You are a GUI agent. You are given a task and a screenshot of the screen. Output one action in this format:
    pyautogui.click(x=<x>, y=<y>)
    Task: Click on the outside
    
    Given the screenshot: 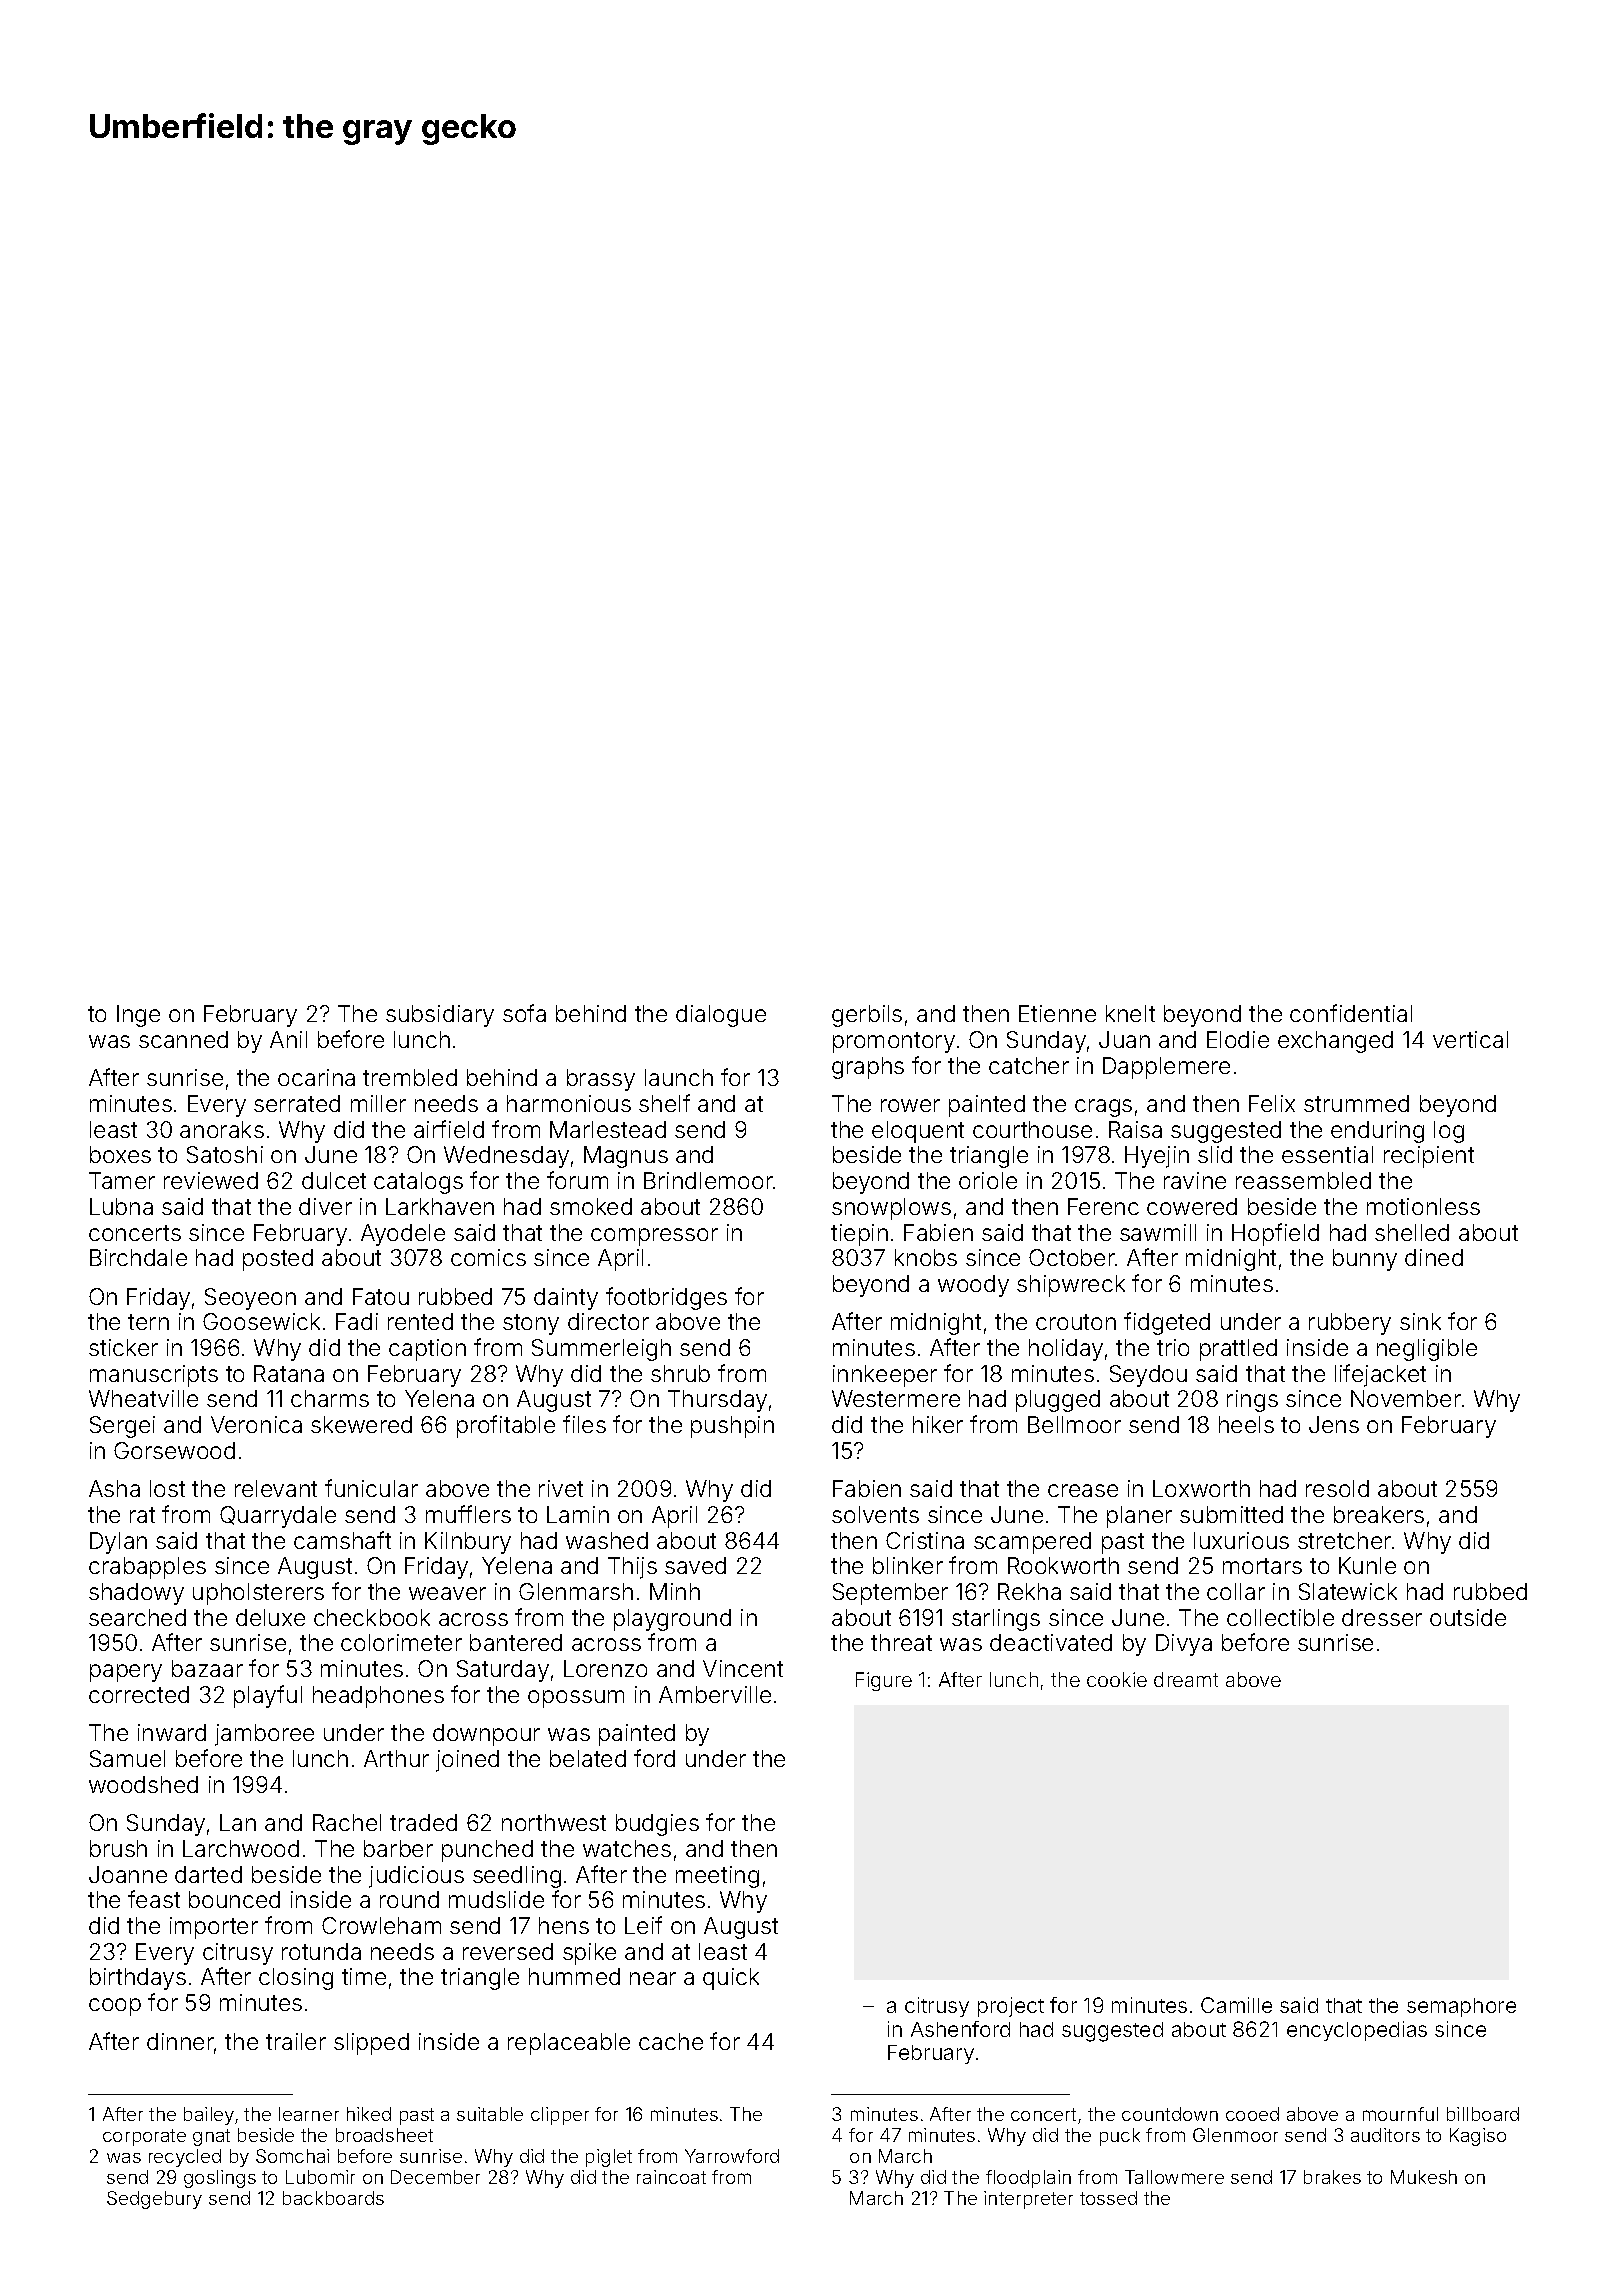 What is the action you would take?
    pyautogui.click(x=1468, y=1617)
